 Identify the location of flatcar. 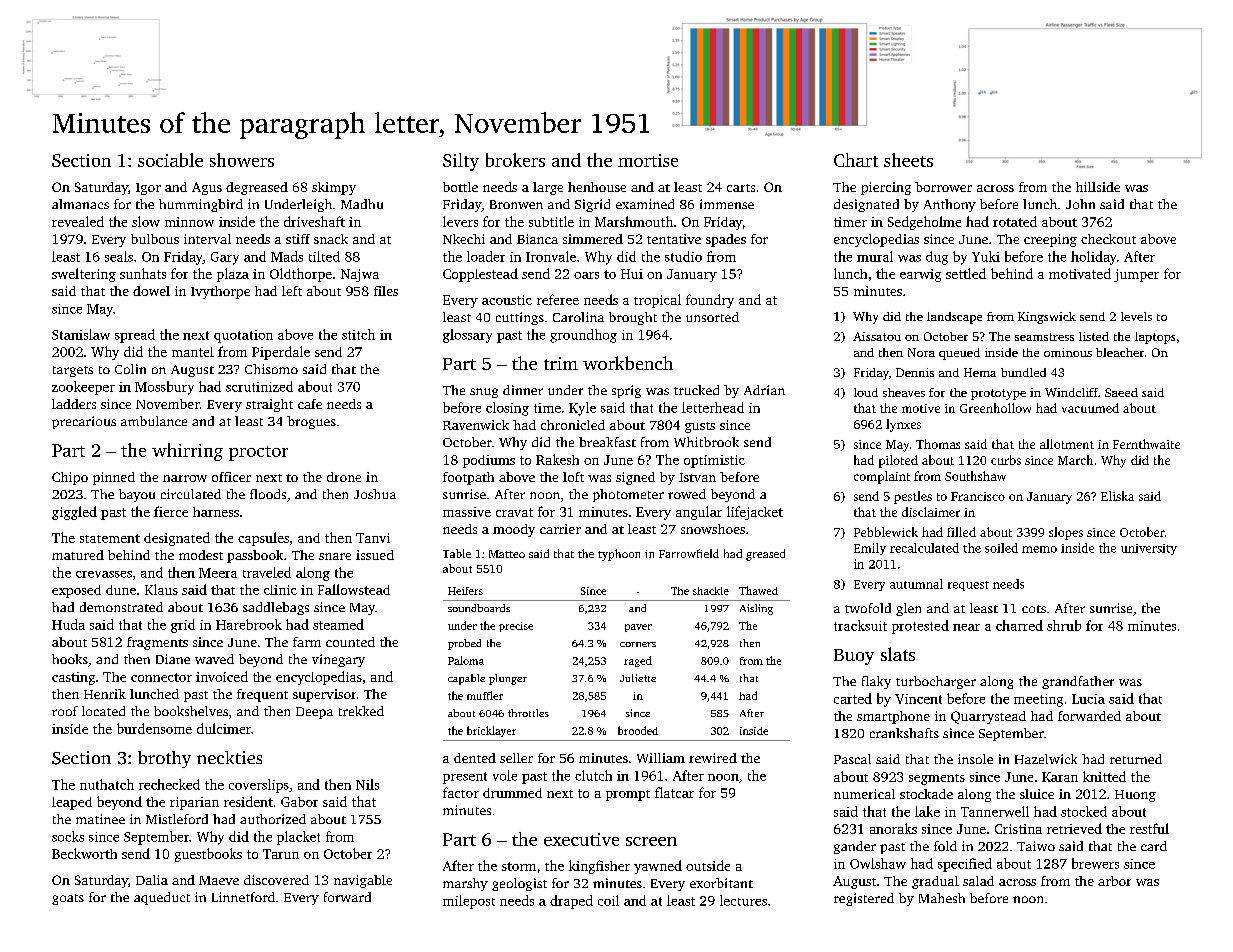
(674, 792).
